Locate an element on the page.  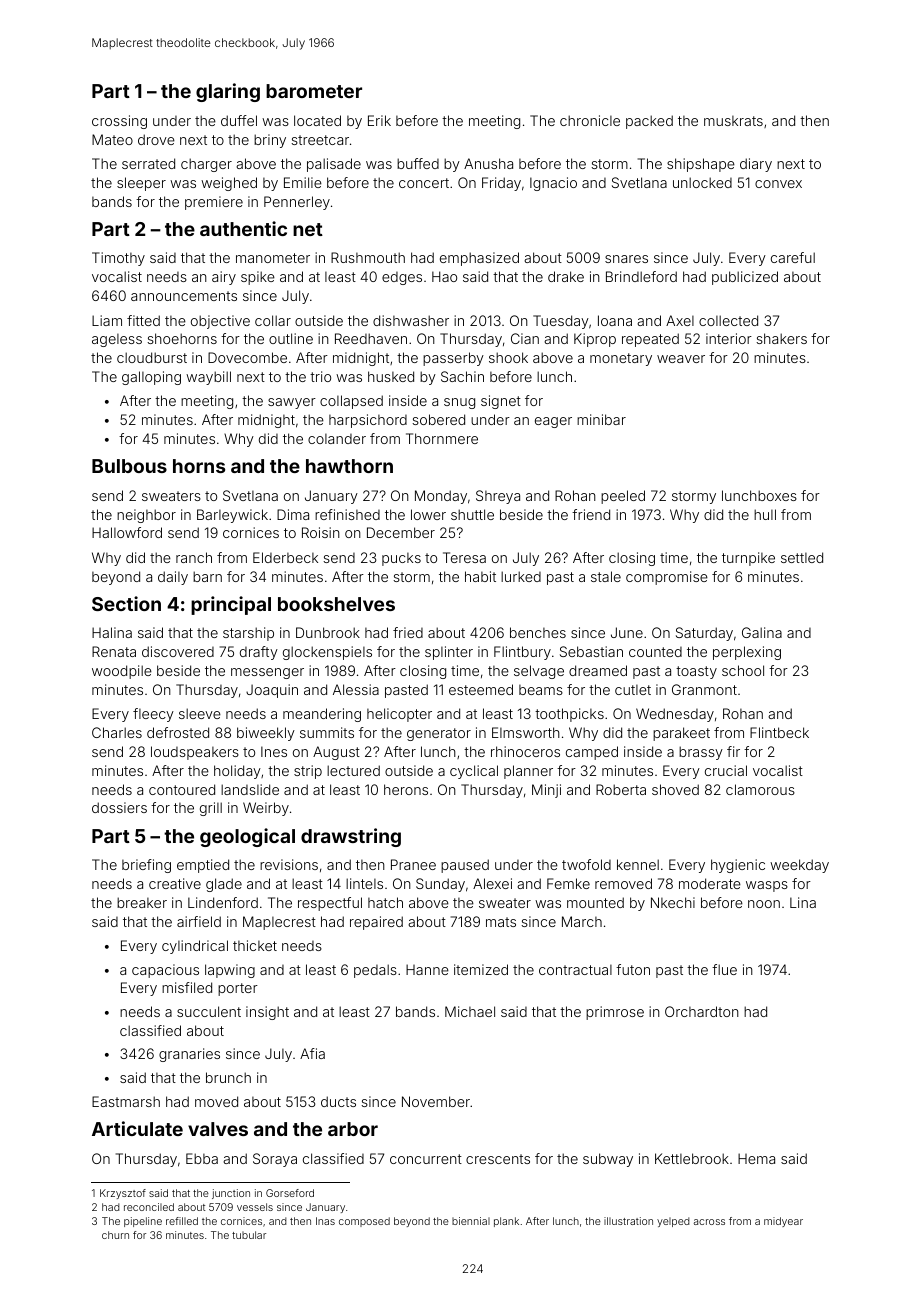
Nkechi is located at coordinates (673, 902).
